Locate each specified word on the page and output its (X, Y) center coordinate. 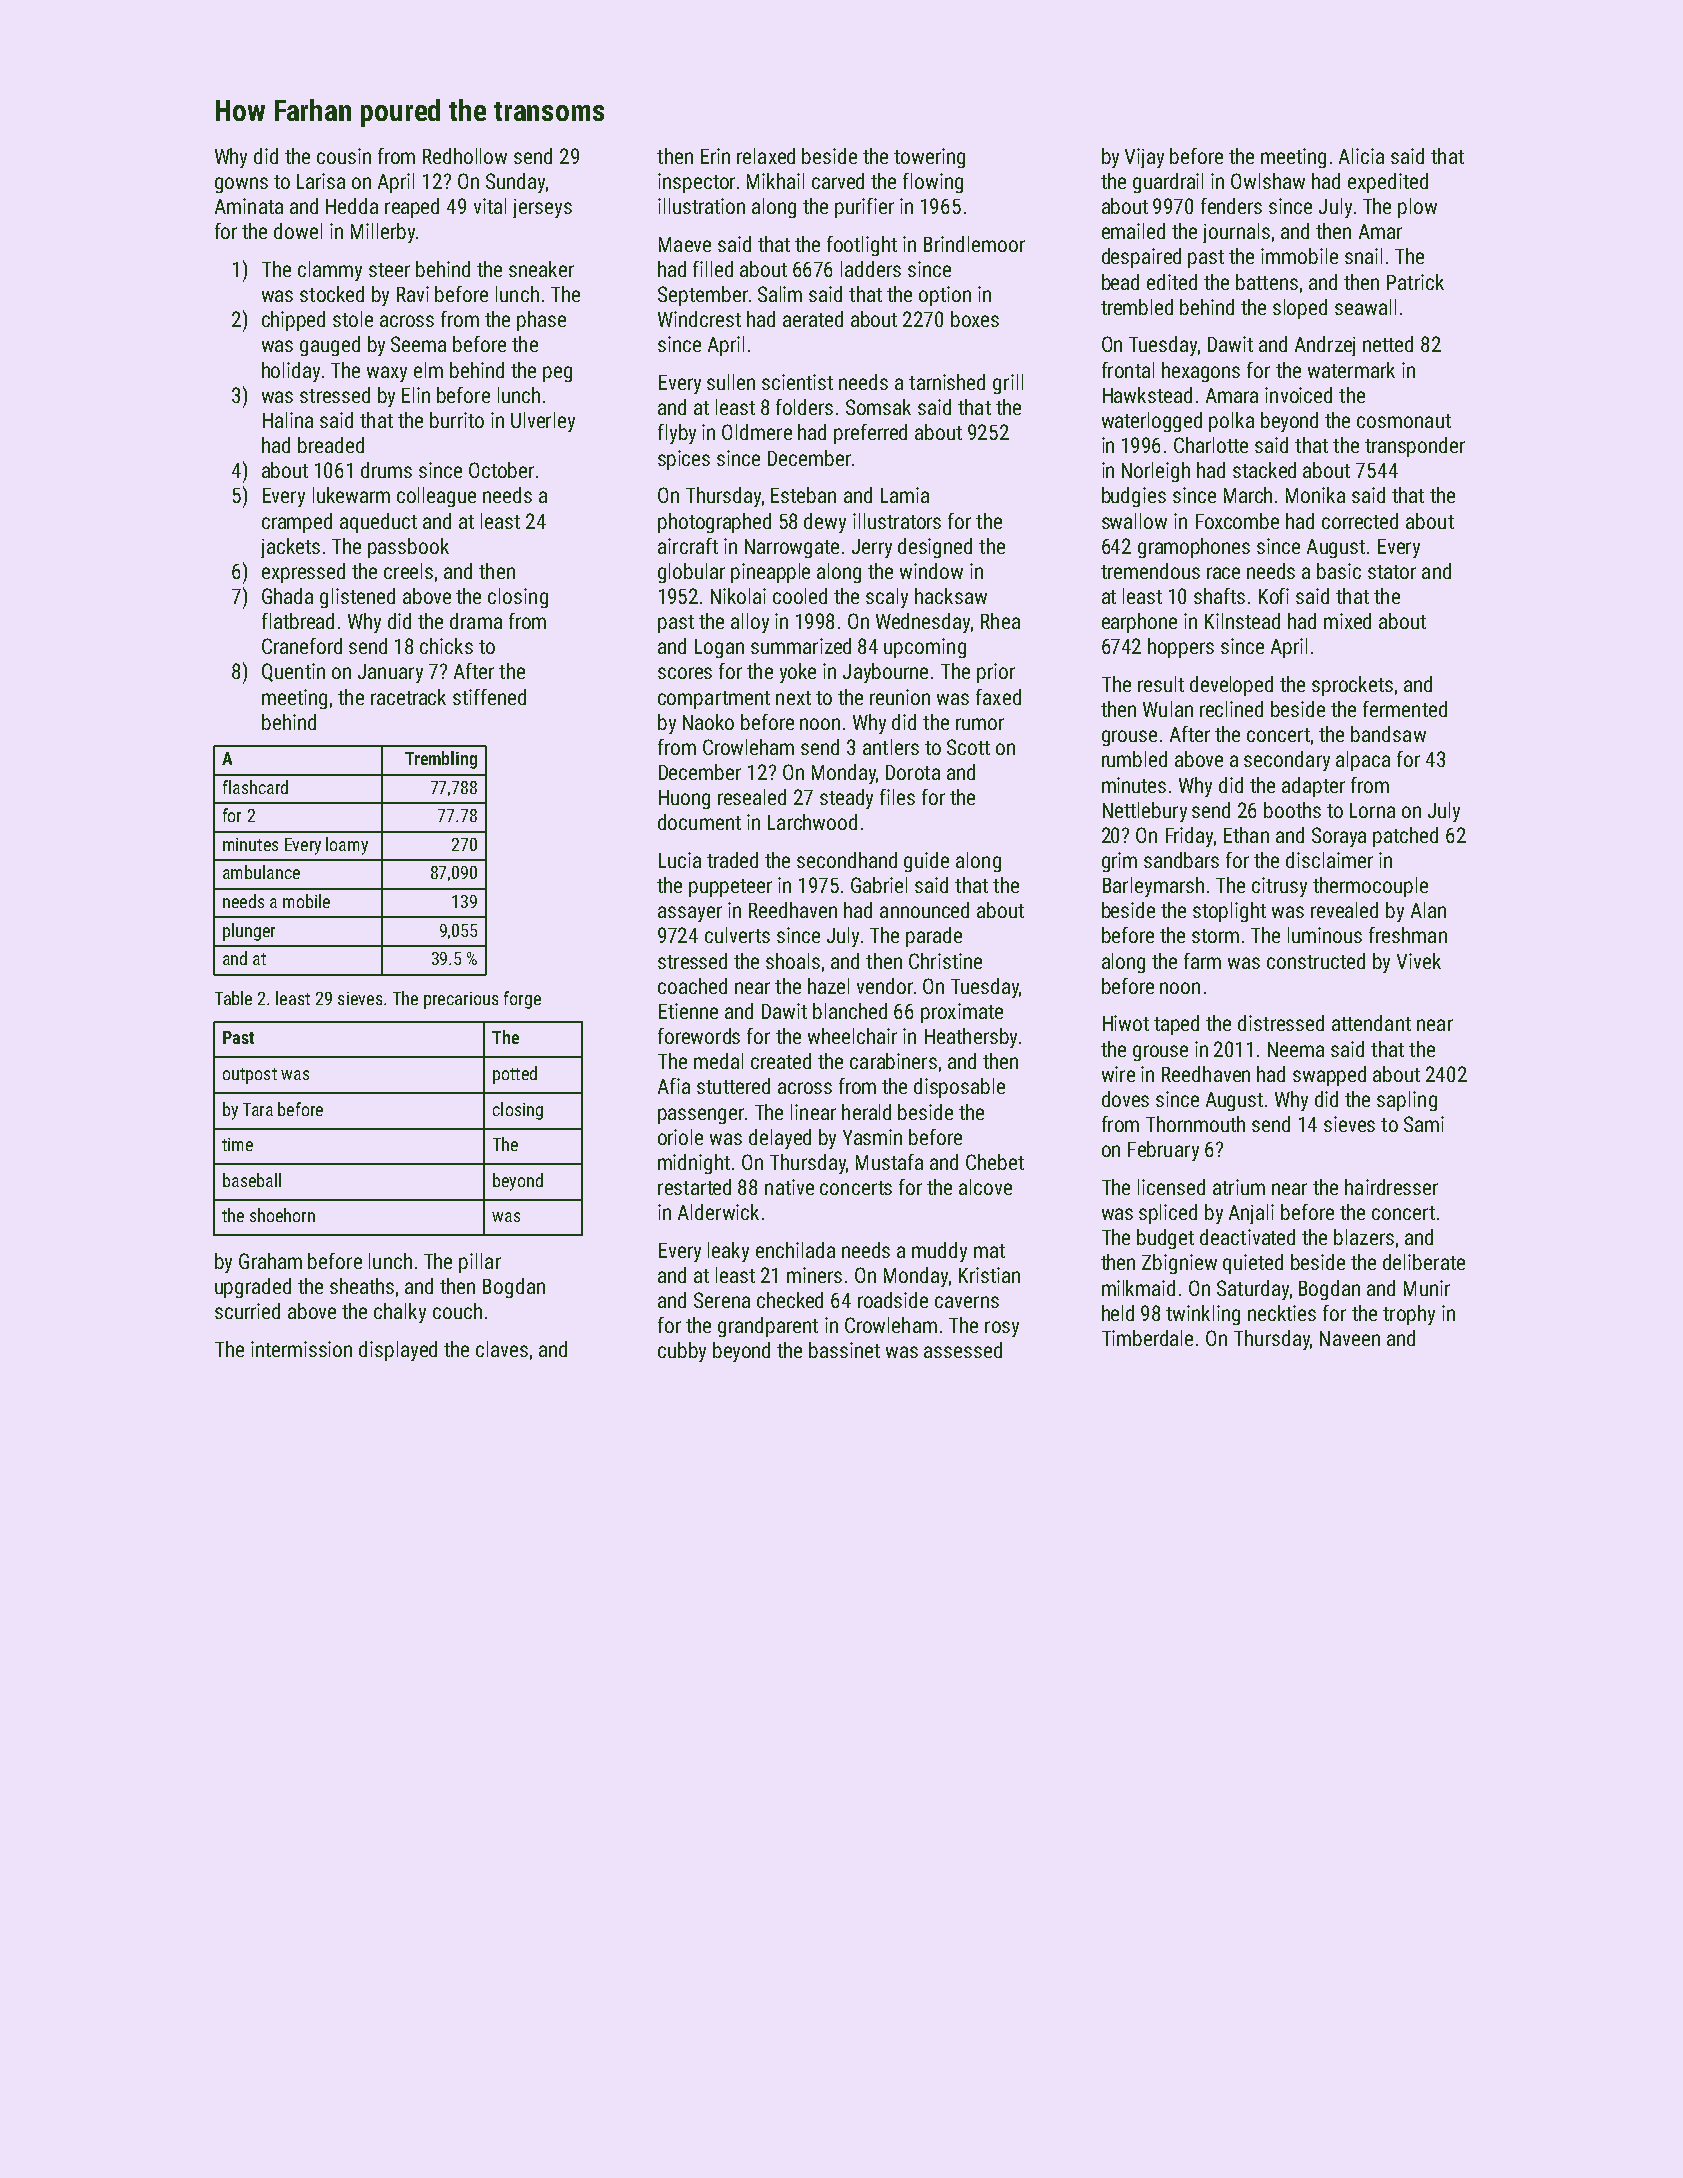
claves (502, 1349)
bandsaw (1388, 734)
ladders (871, 269)
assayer (690, 914)
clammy (330, 271)
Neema (1296, 1049)
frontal (1128, 370)
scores (685, 673)
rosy (1002, 1329)
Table (233, 998)
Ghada (287, 596)
